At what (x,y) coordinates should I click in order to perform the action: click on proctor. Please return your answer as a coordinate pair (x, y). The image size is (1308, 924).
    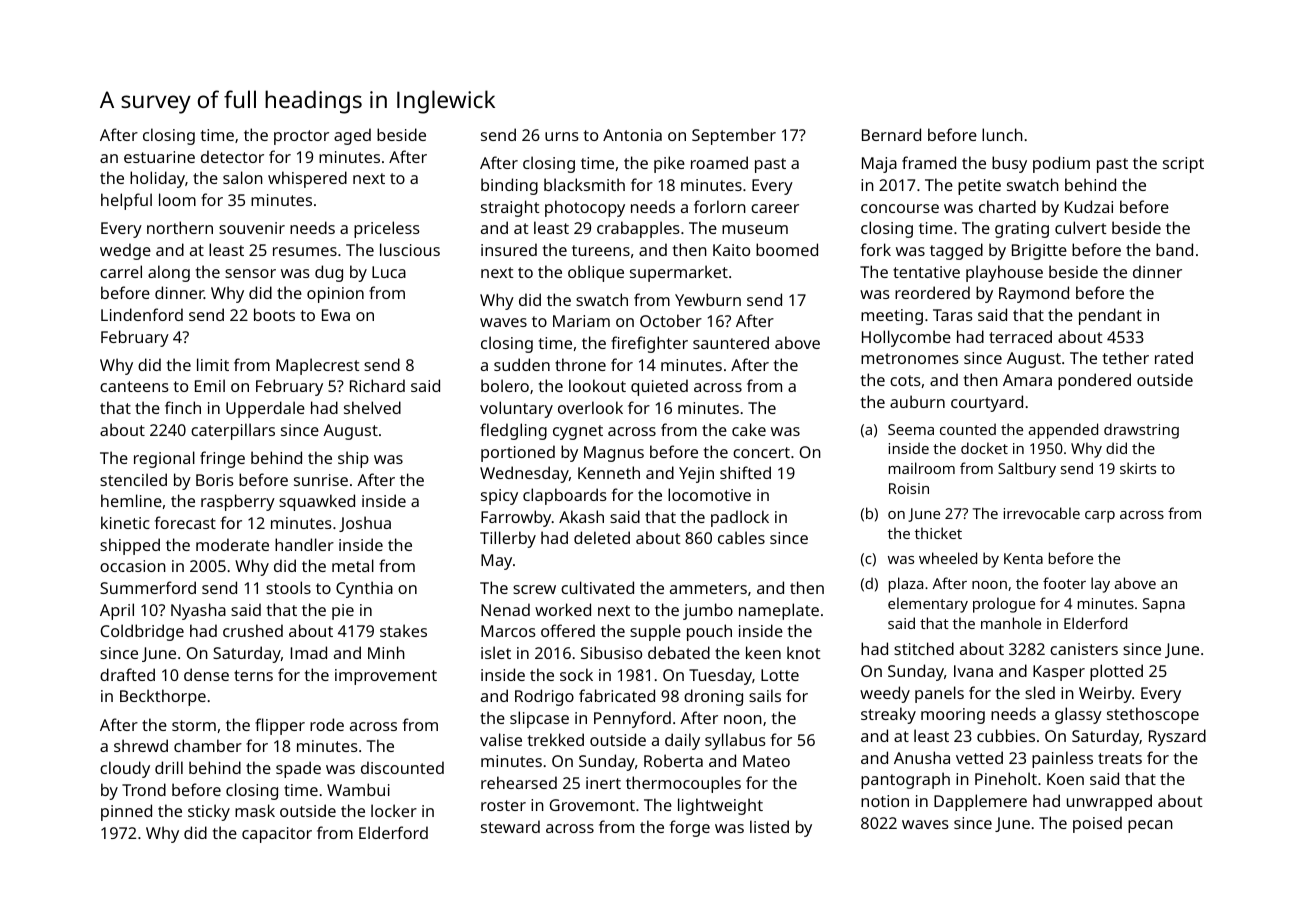
    Looking at the image, I should click on (301, 137).
